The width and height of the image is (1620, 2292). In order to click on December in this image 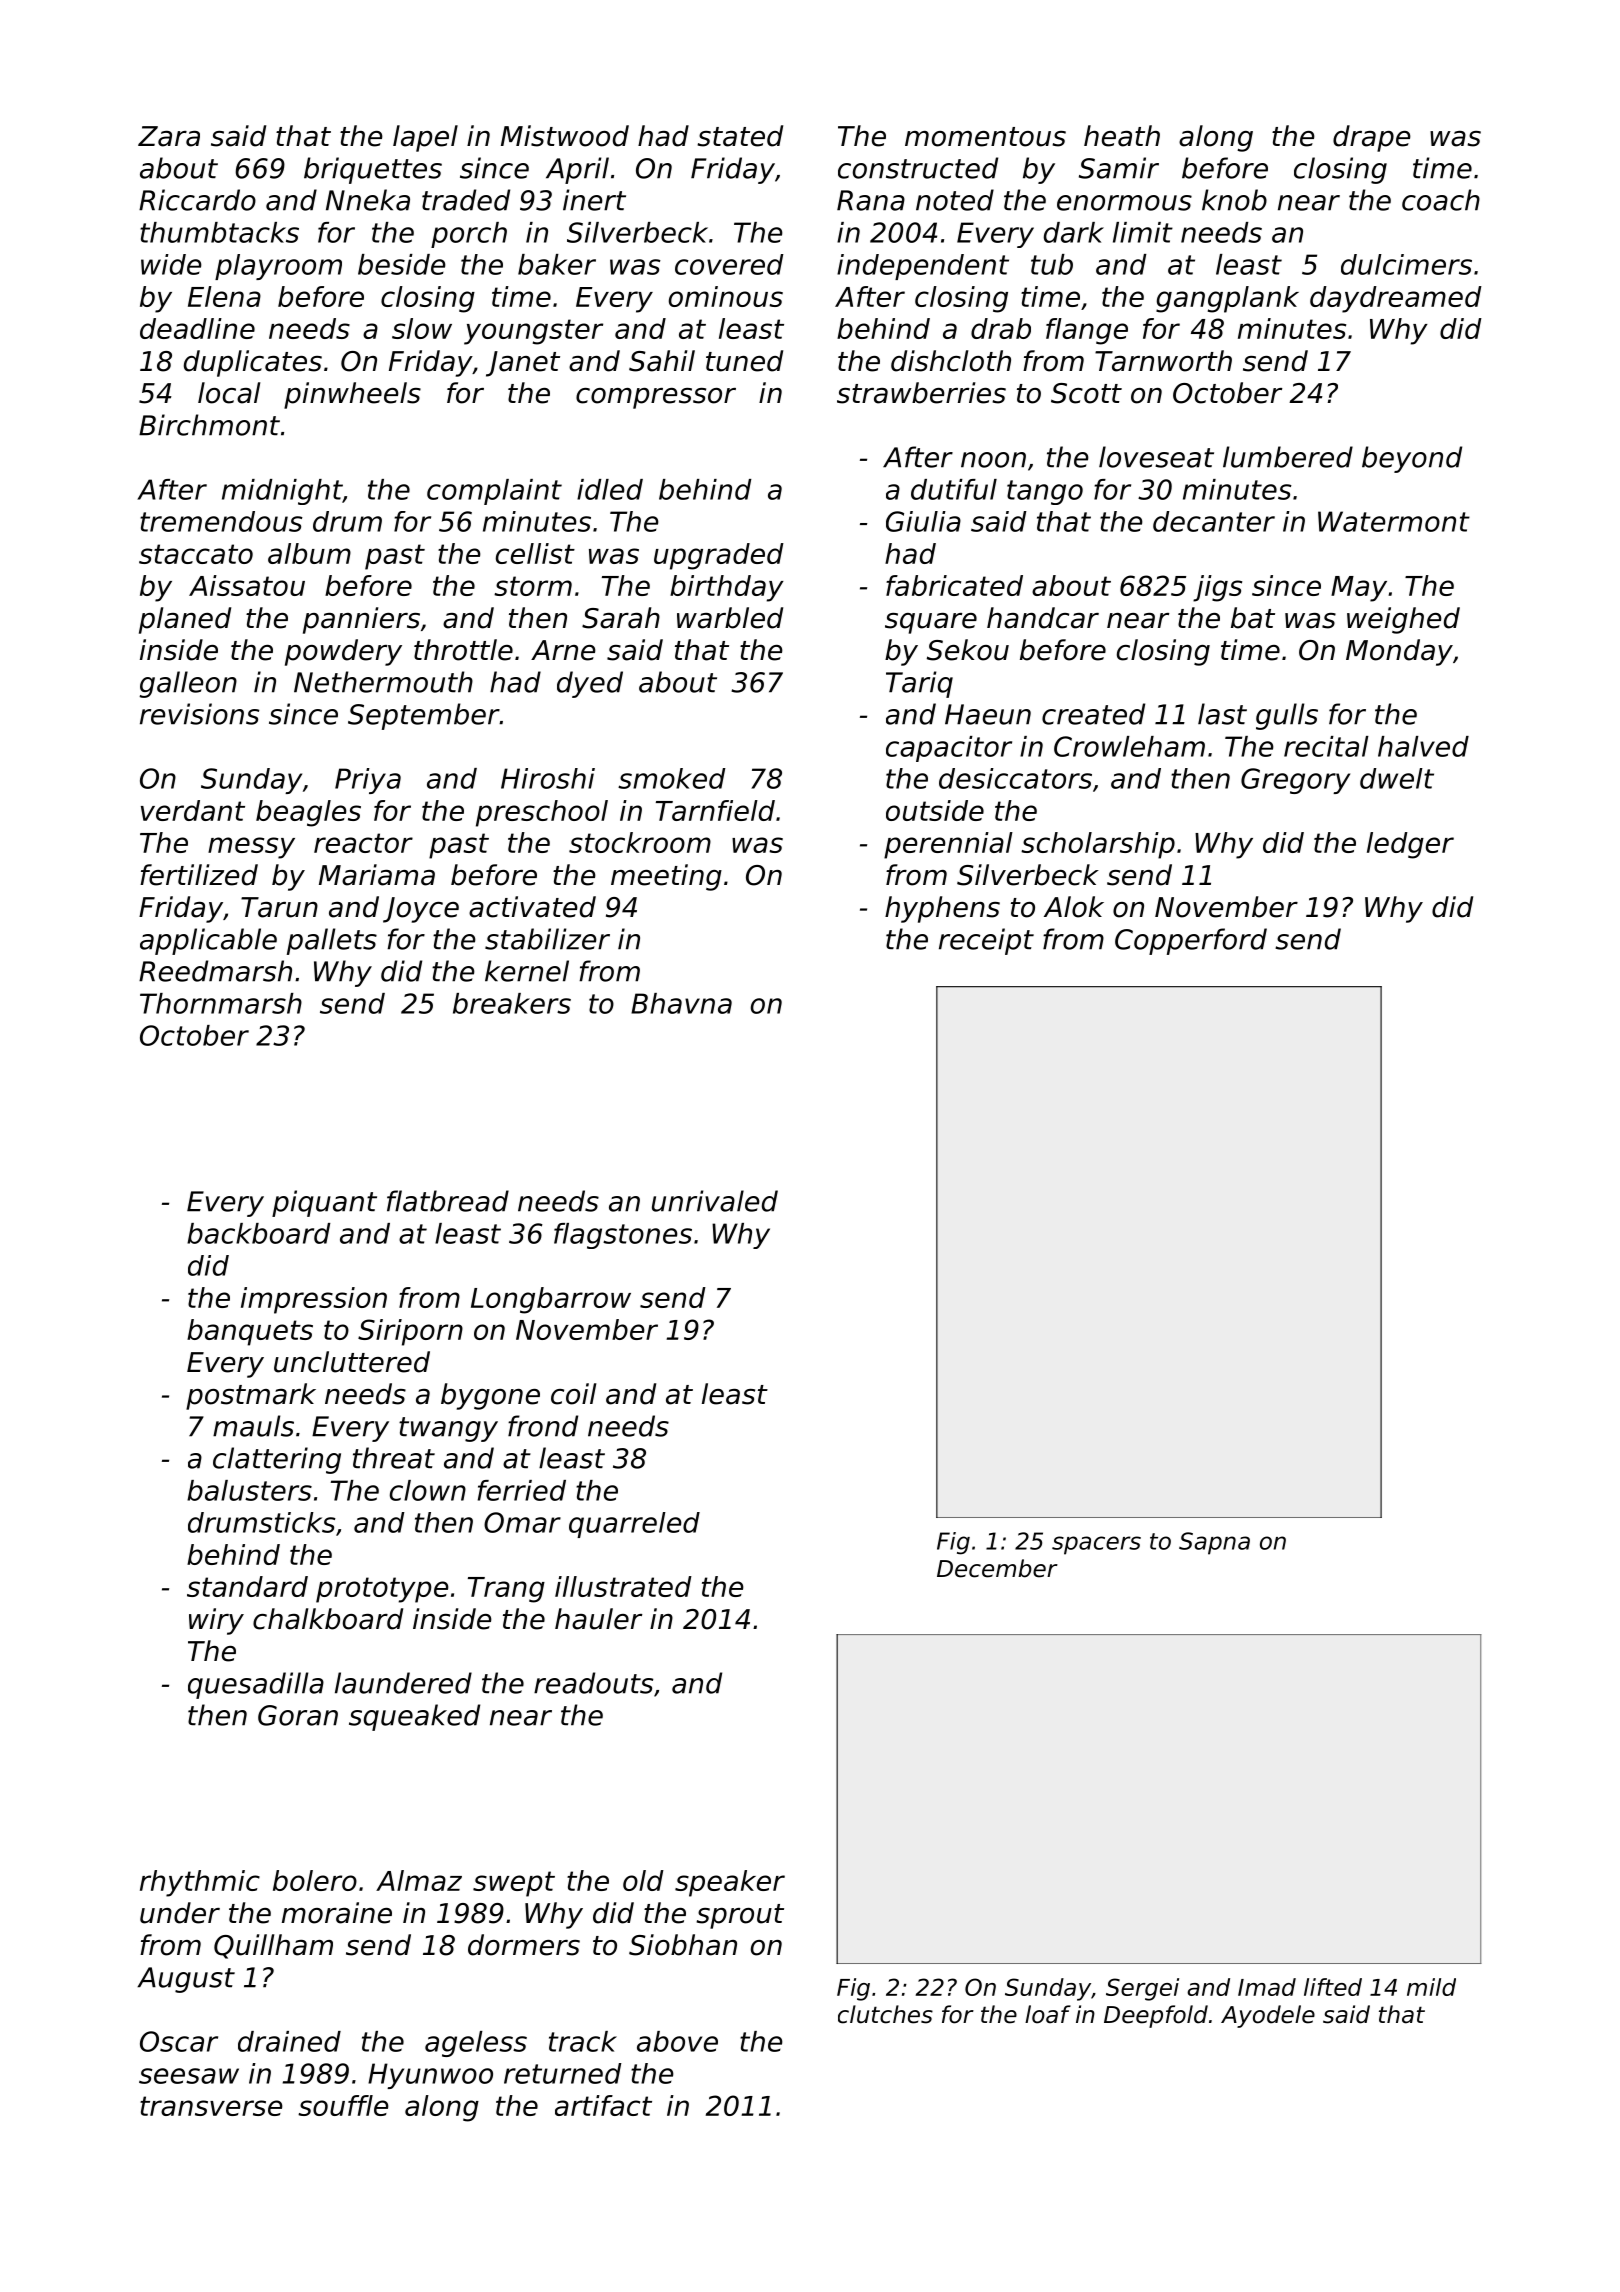, I will do `click(997, 1568)`.
